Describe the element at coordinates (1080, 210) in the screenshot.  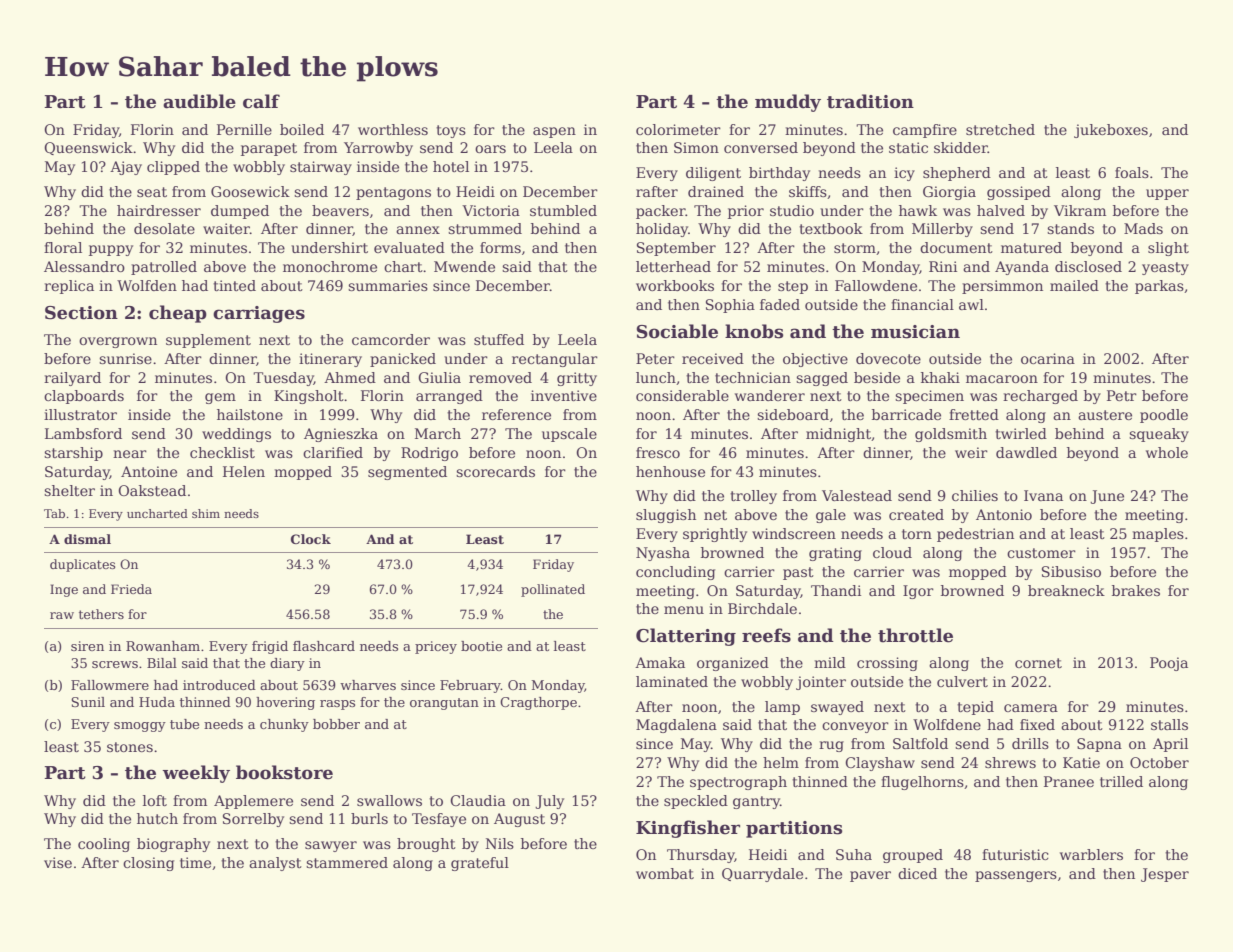
I see `Vikram` at that location.
